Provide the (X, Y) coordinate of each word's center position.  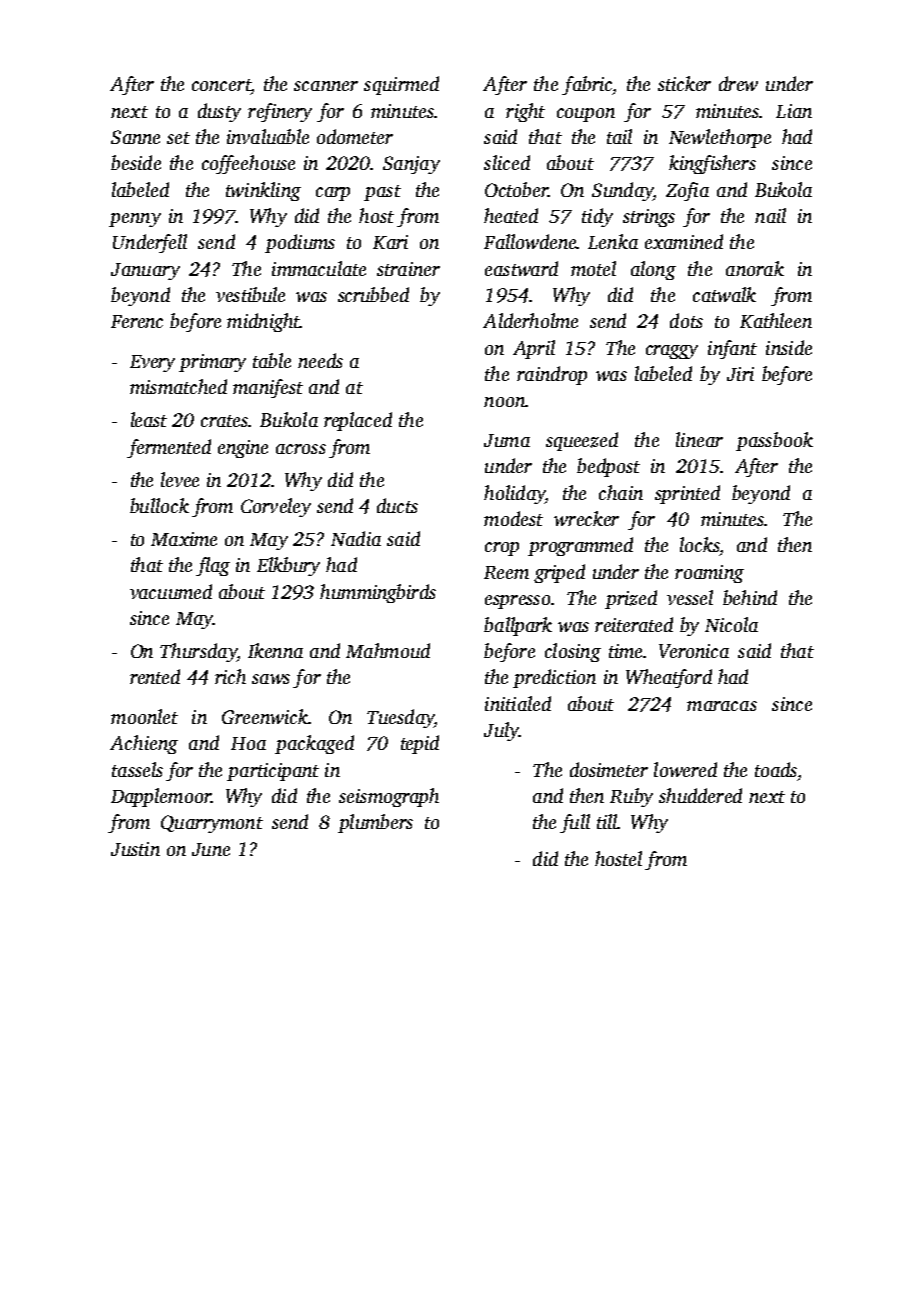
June (211, 849)
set (178, 138)
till (607, 821)
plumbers (375, 823)
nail (770, 215)
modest (513, 518)
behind (750, 597)
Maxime (184, 539)
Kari (390, 242)
